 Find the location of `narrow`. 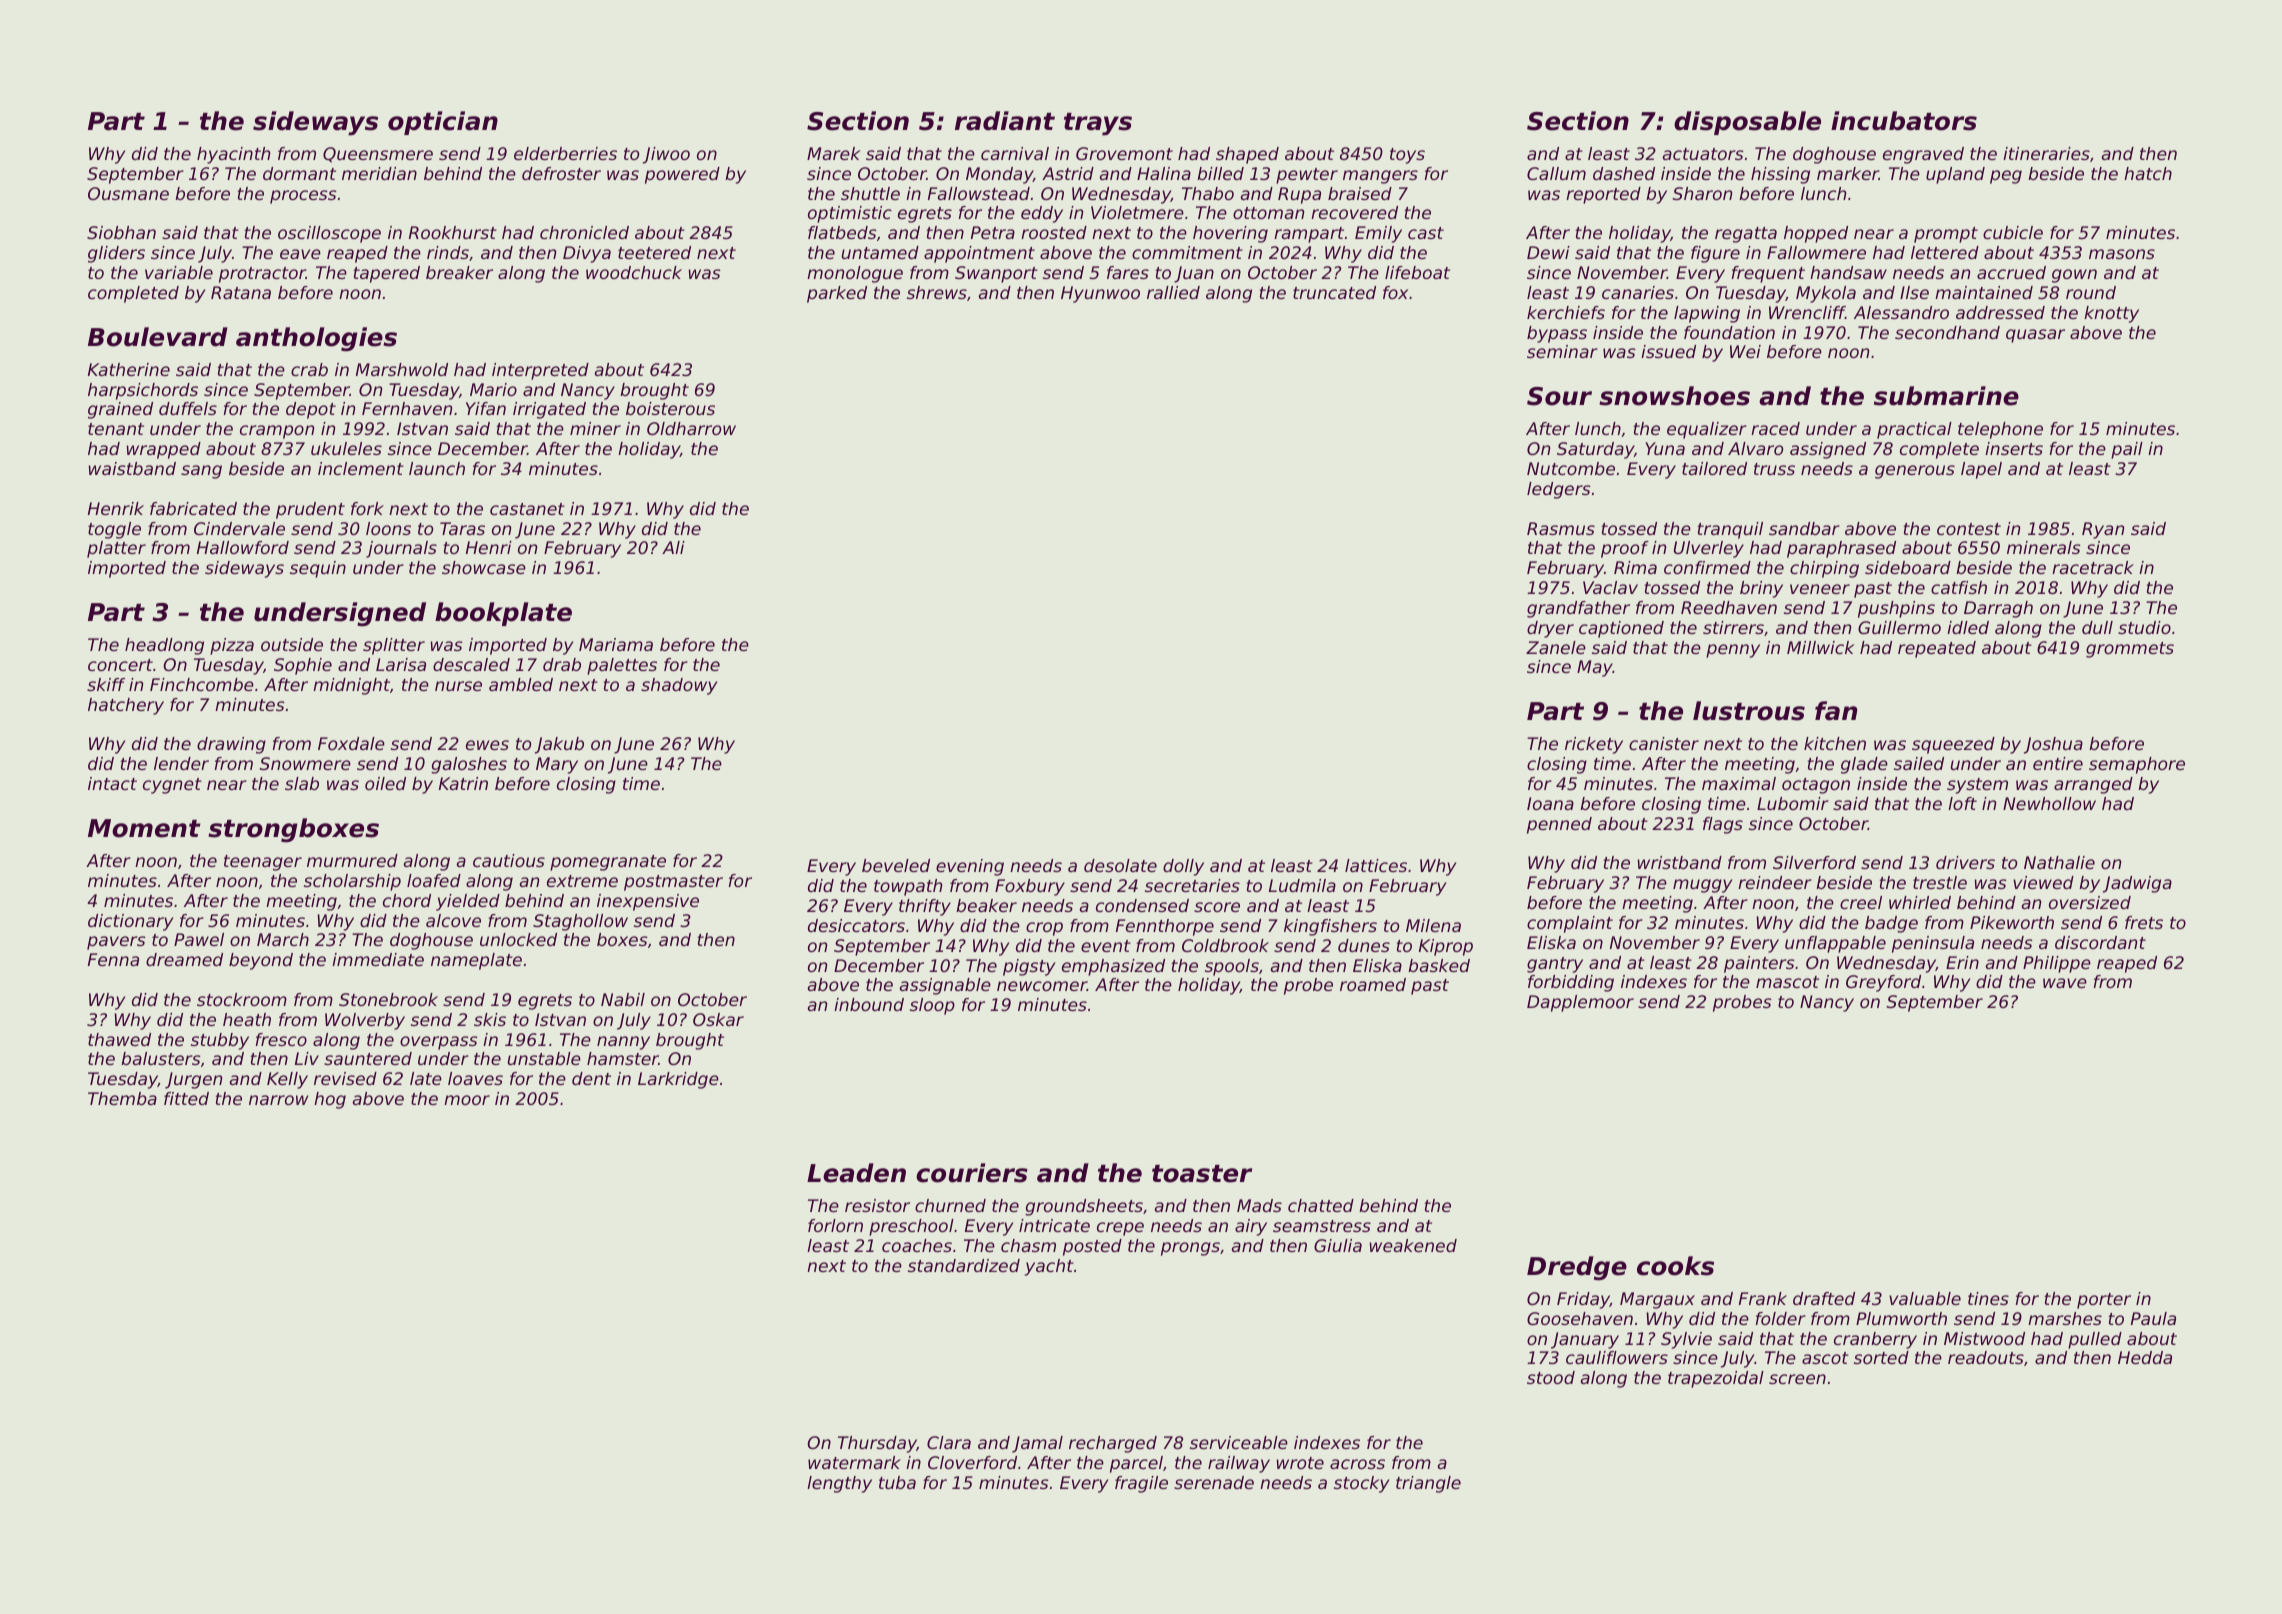

narrow is located at coordinates (278, 1100).
